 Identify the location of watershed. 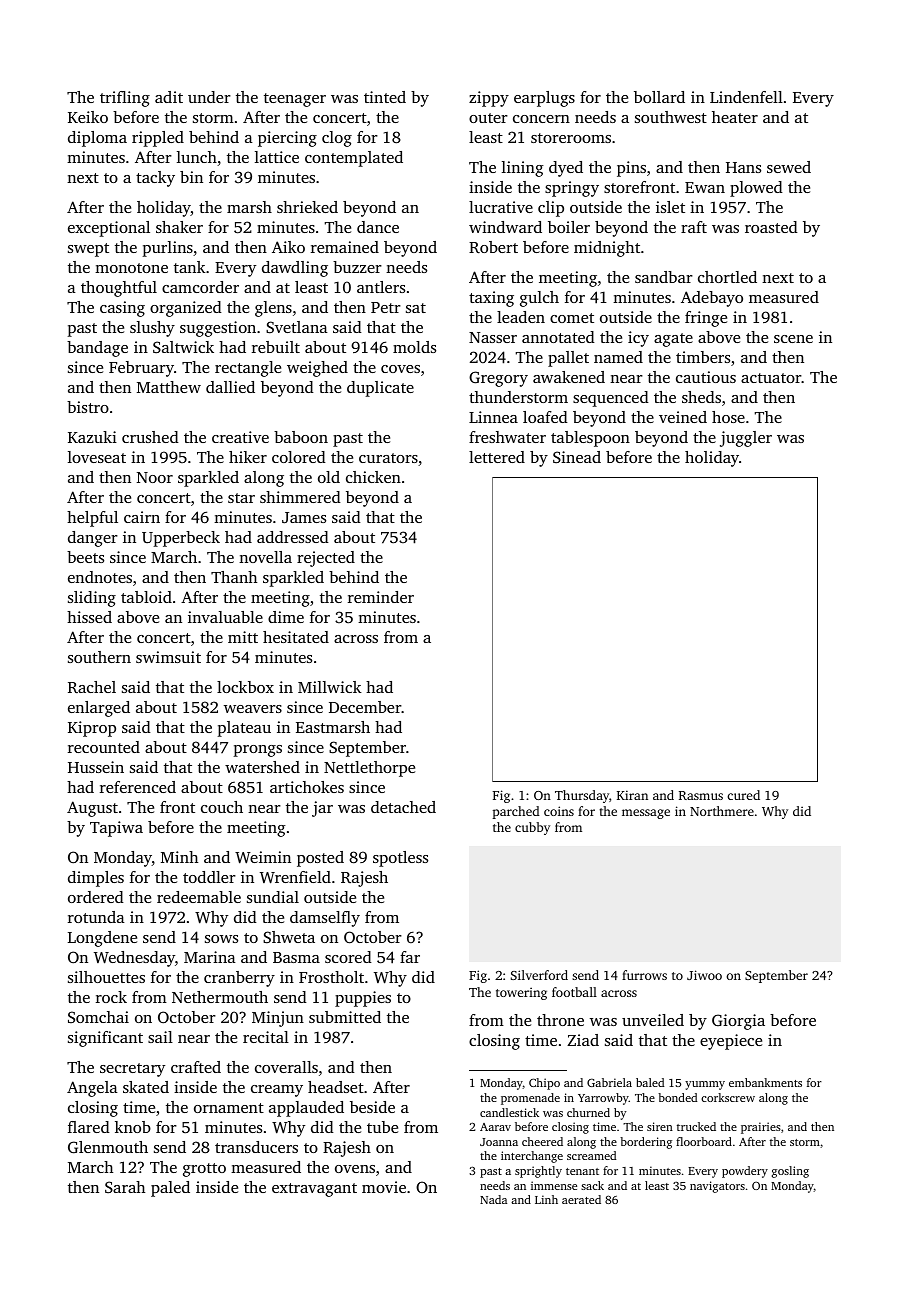
(262, 767).
